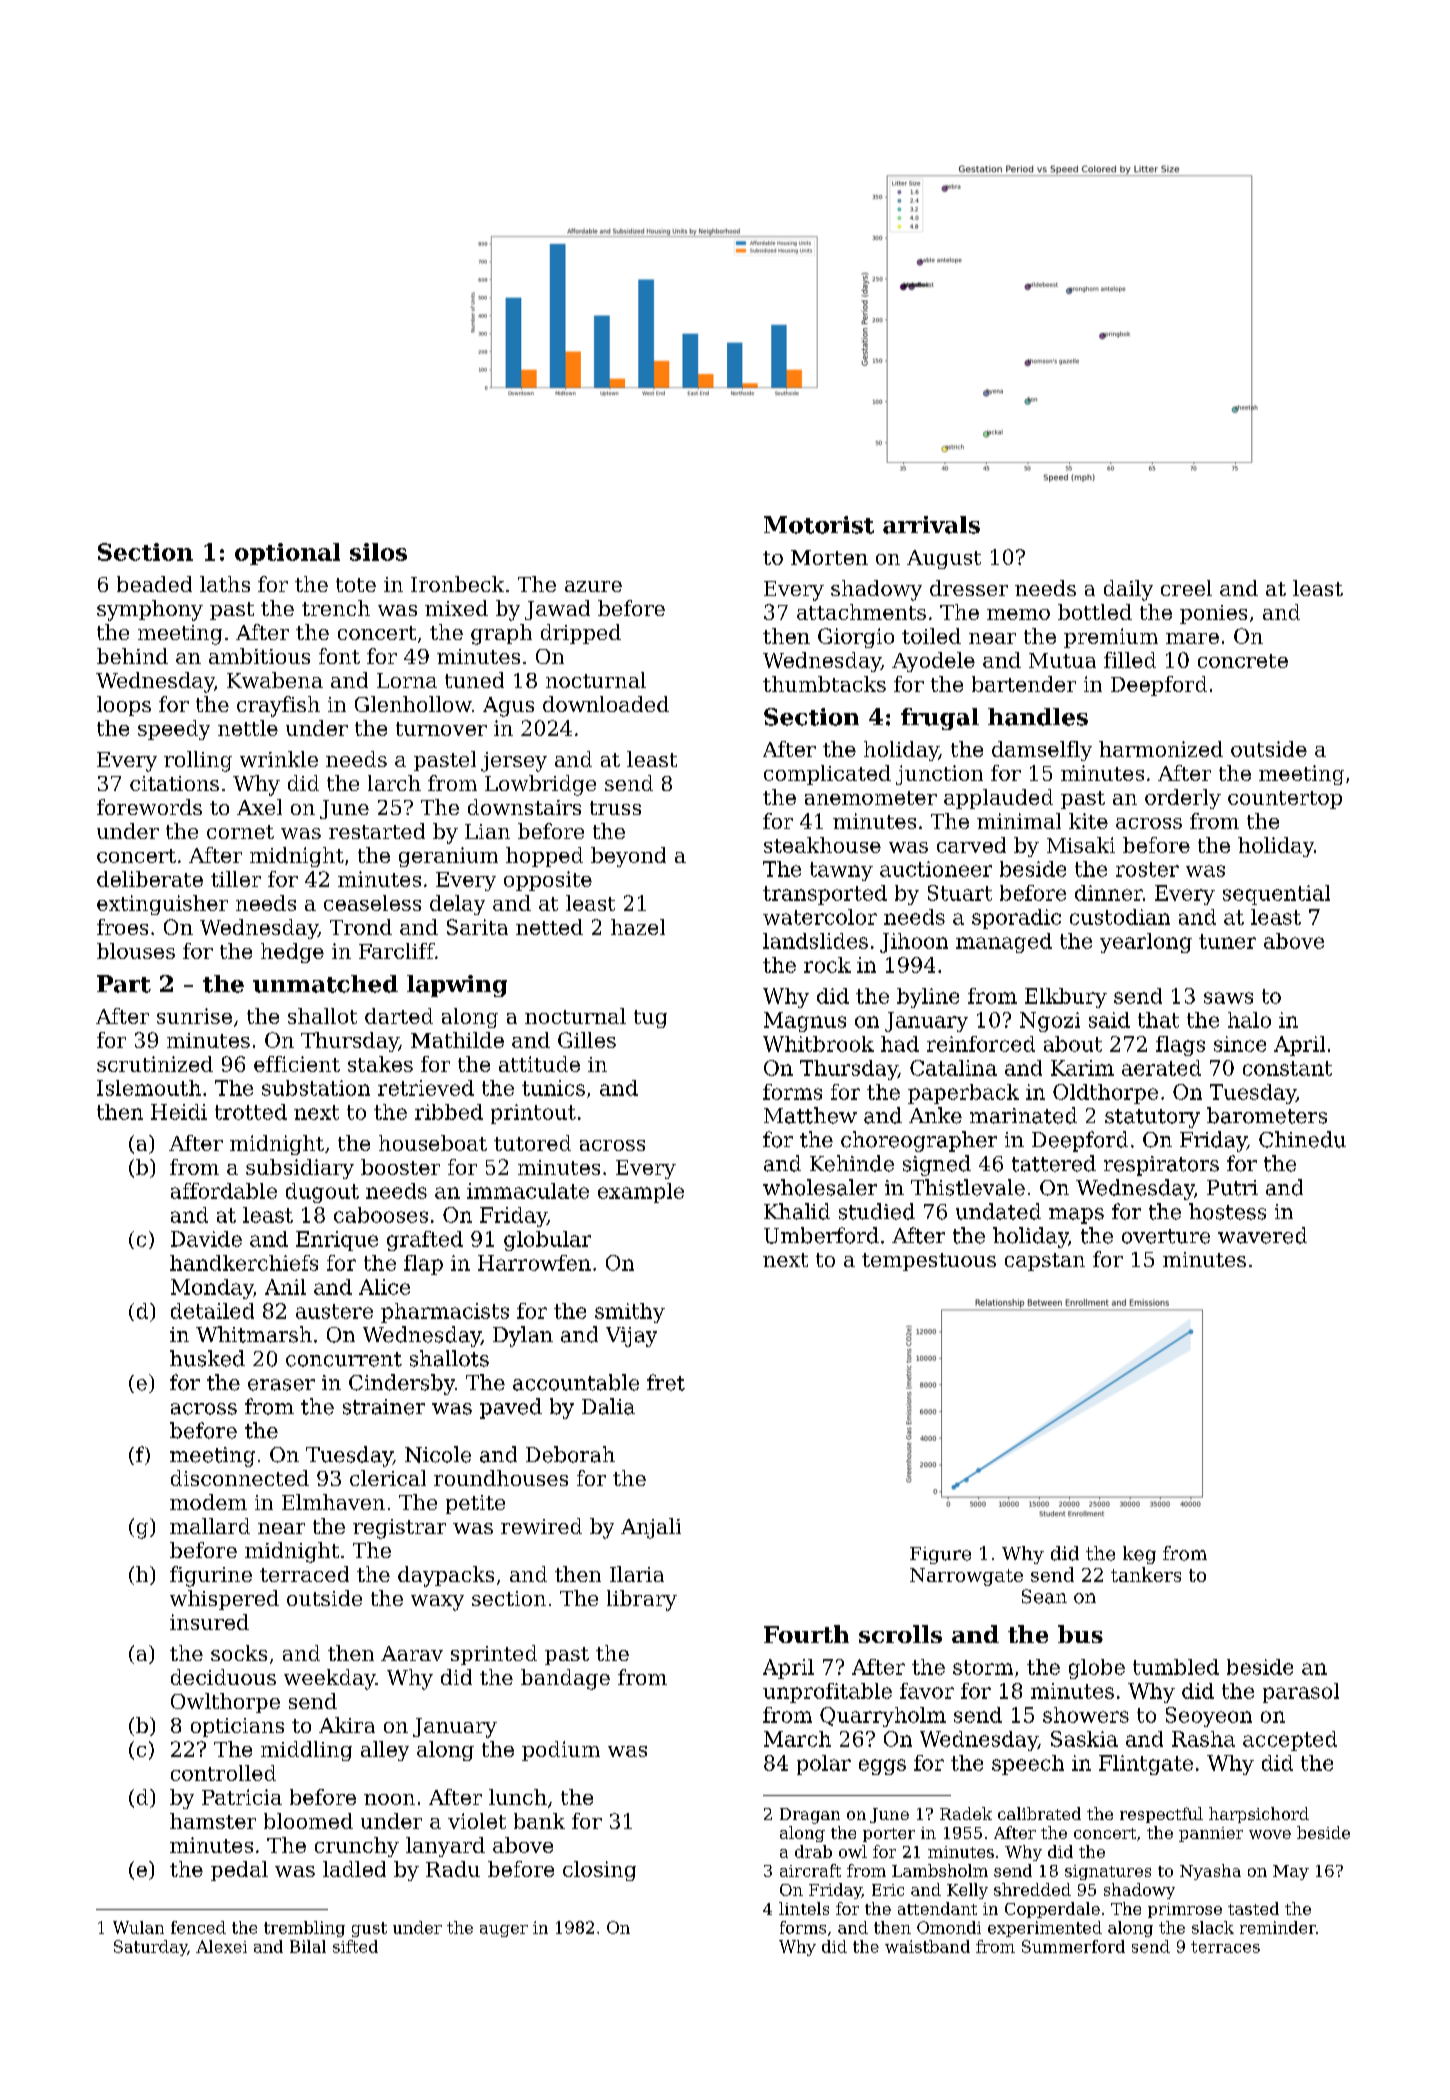  I want to click on waistband, so click(927, 1946).
